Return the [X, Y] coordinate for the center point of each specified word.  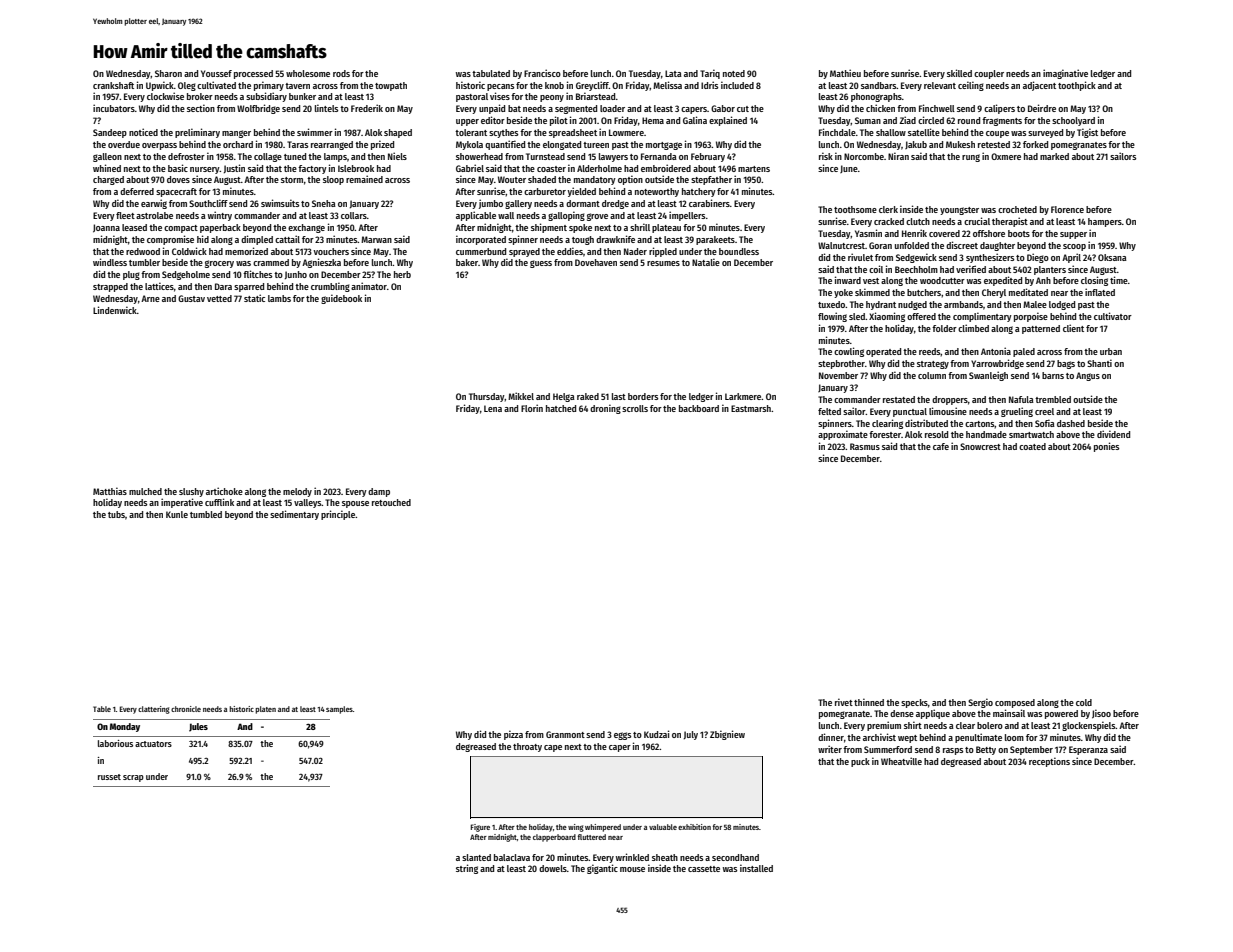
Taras [297, 144]
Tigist [1087, 133]
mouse [632, 869]
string [467, 869]
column [932, 375]
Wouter [512, 179]
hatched [561, 408]
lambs [279, 298]
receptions [1049, 762]
